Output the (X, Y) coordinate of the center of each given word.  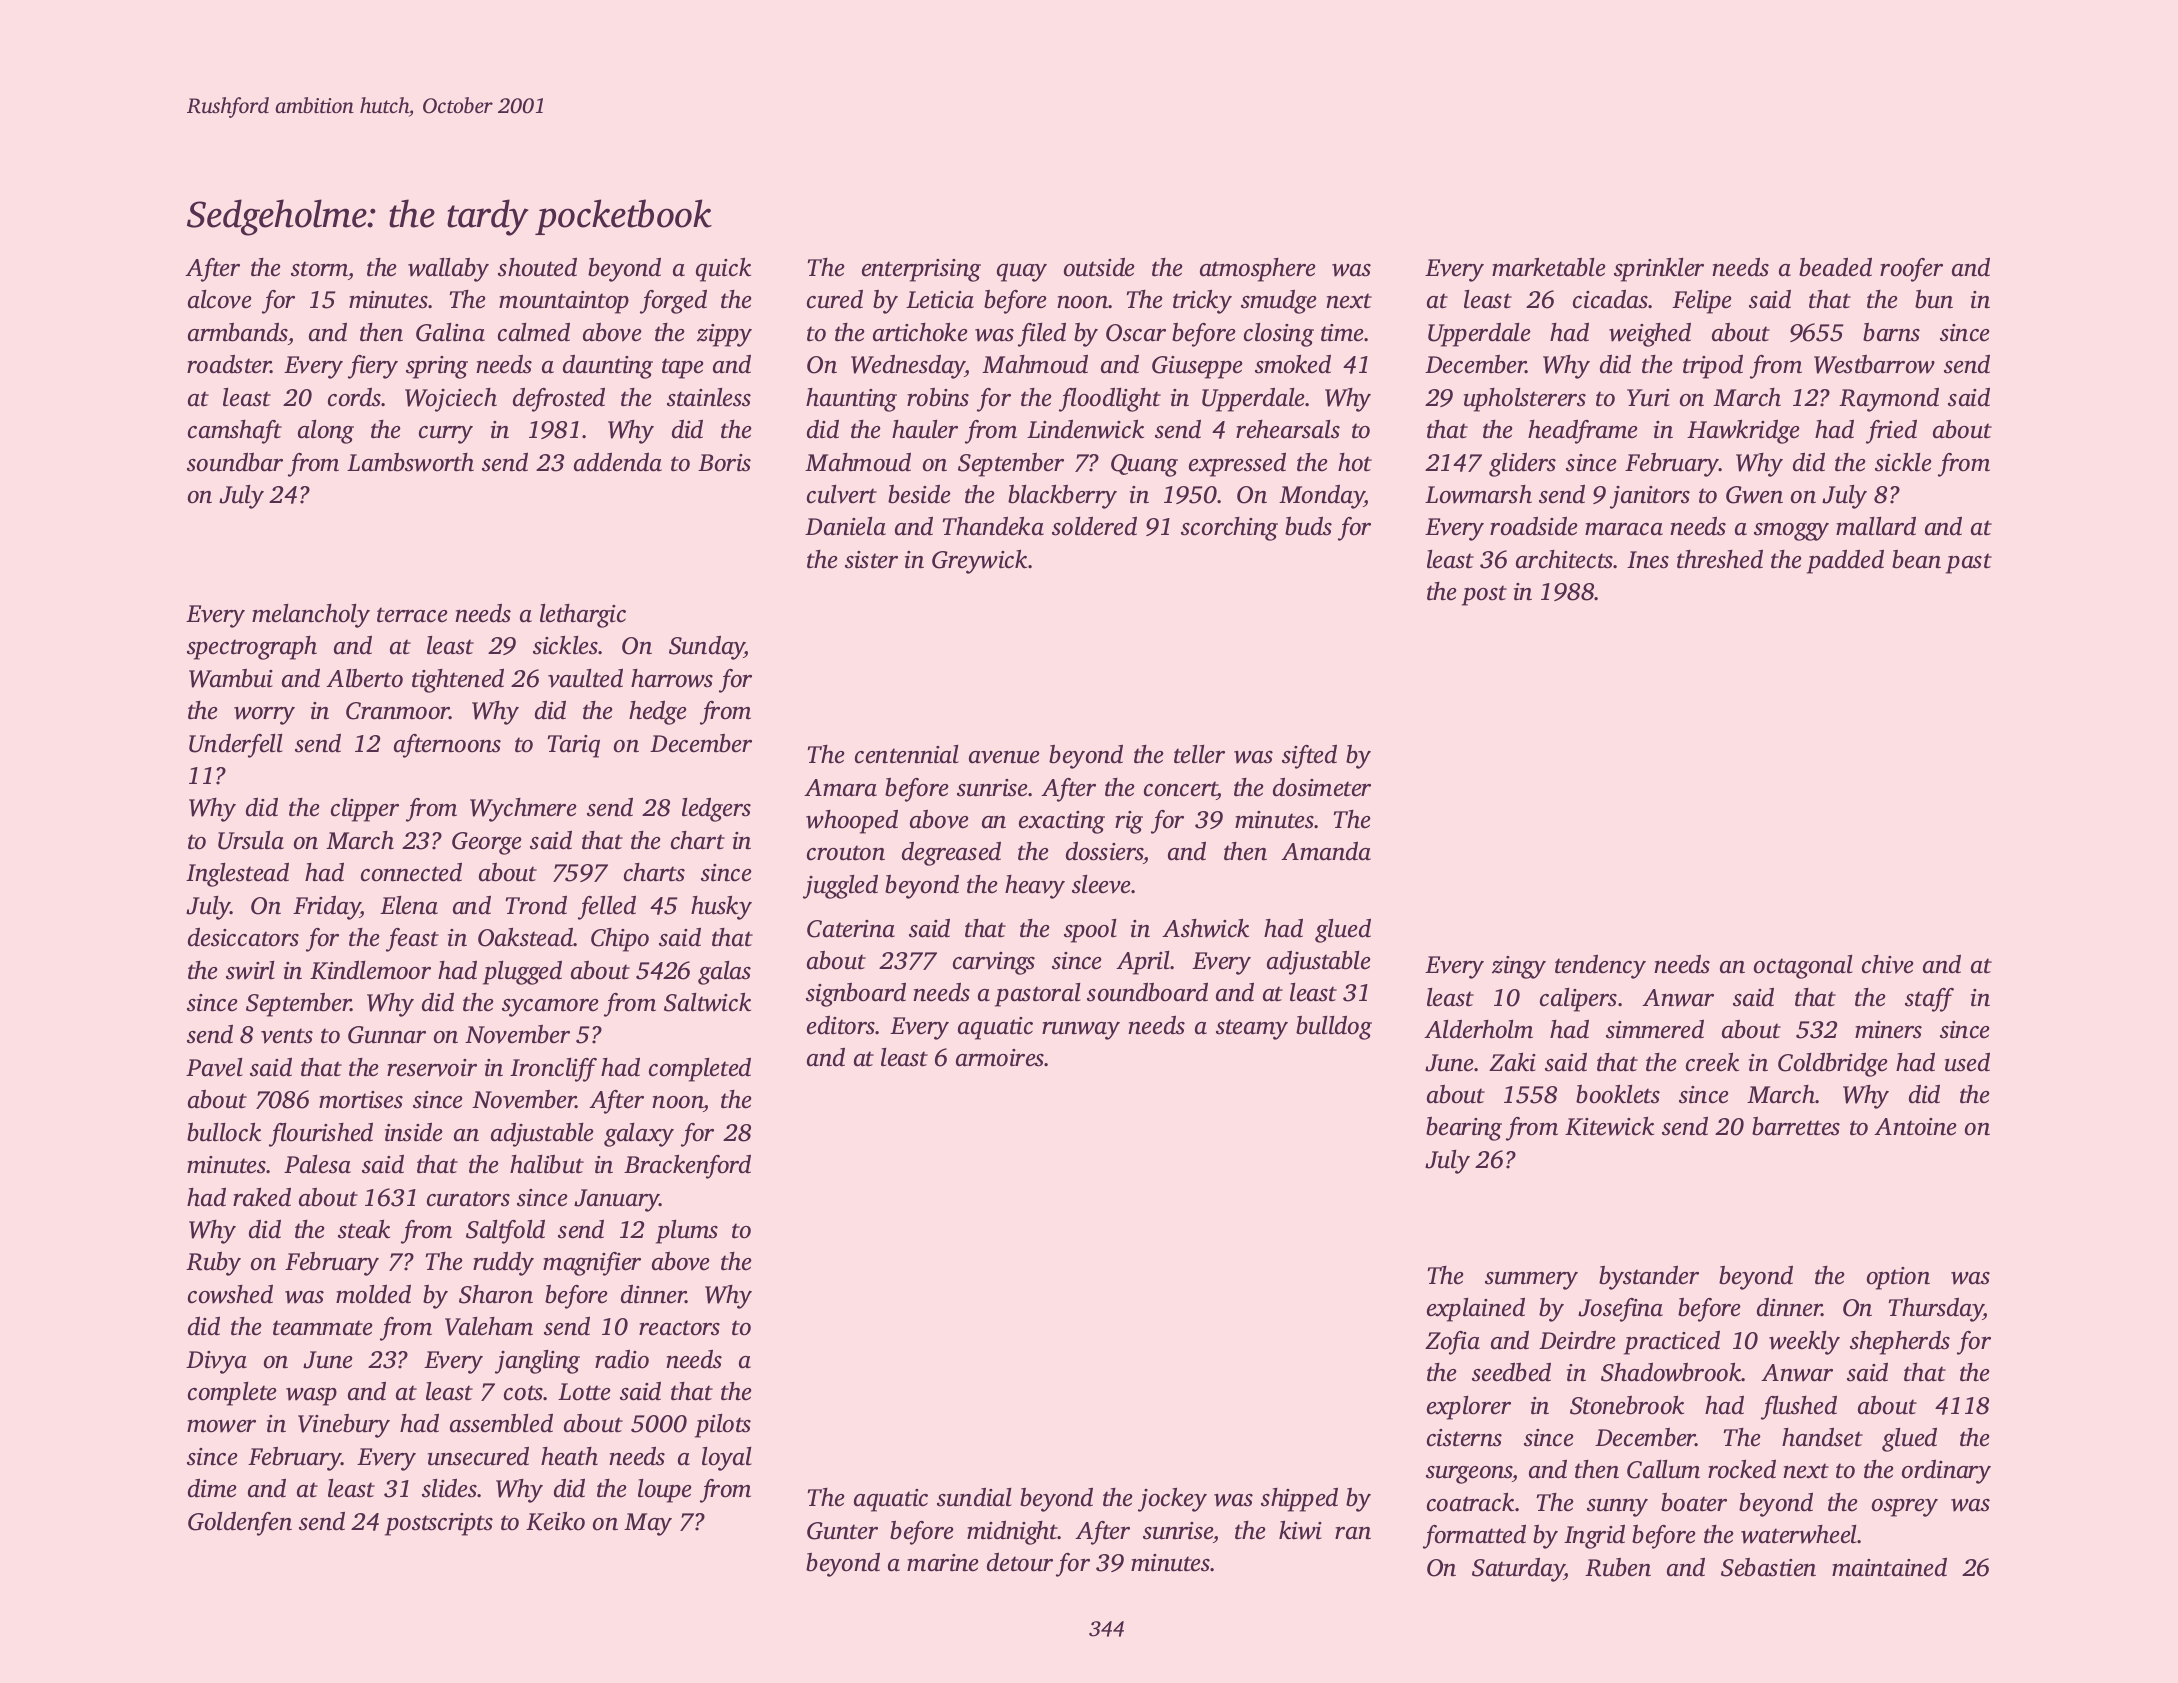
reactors (679, 1328)
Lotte (584, 1392)
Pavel (214, 1067)
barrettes (1796, 1126)
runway (1081, 1031)
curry (446, 435)
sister (871, 560)
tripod (1713, 367)
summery (1531, 1281)
